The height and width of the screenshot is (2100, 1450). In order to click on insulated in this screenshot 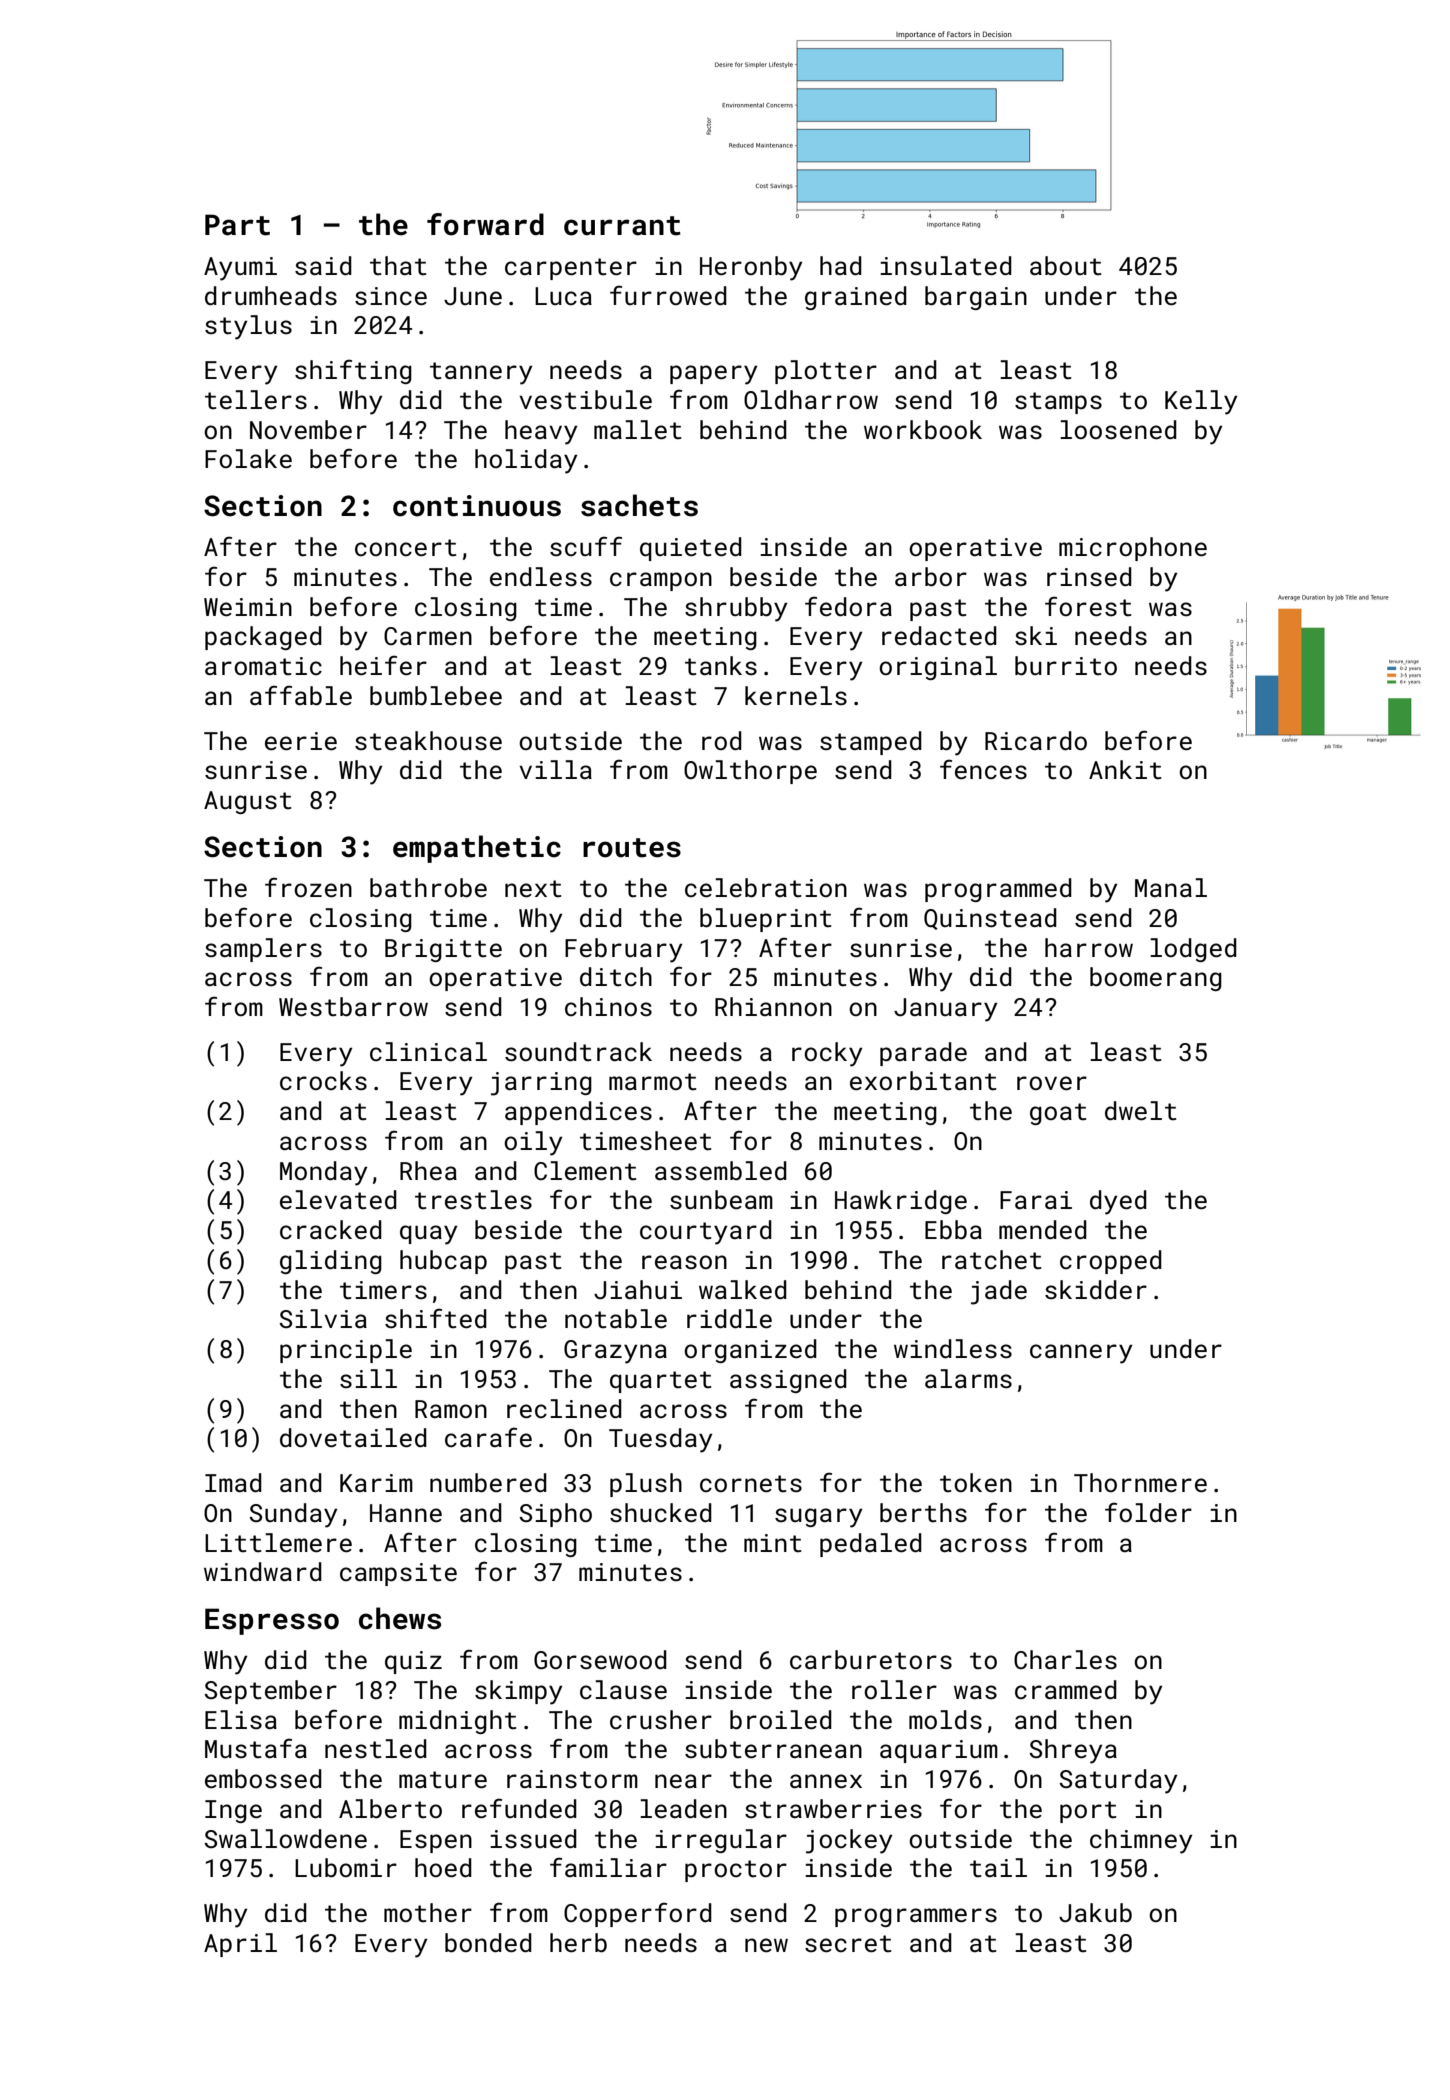, I will do `click(946, 266)`.
